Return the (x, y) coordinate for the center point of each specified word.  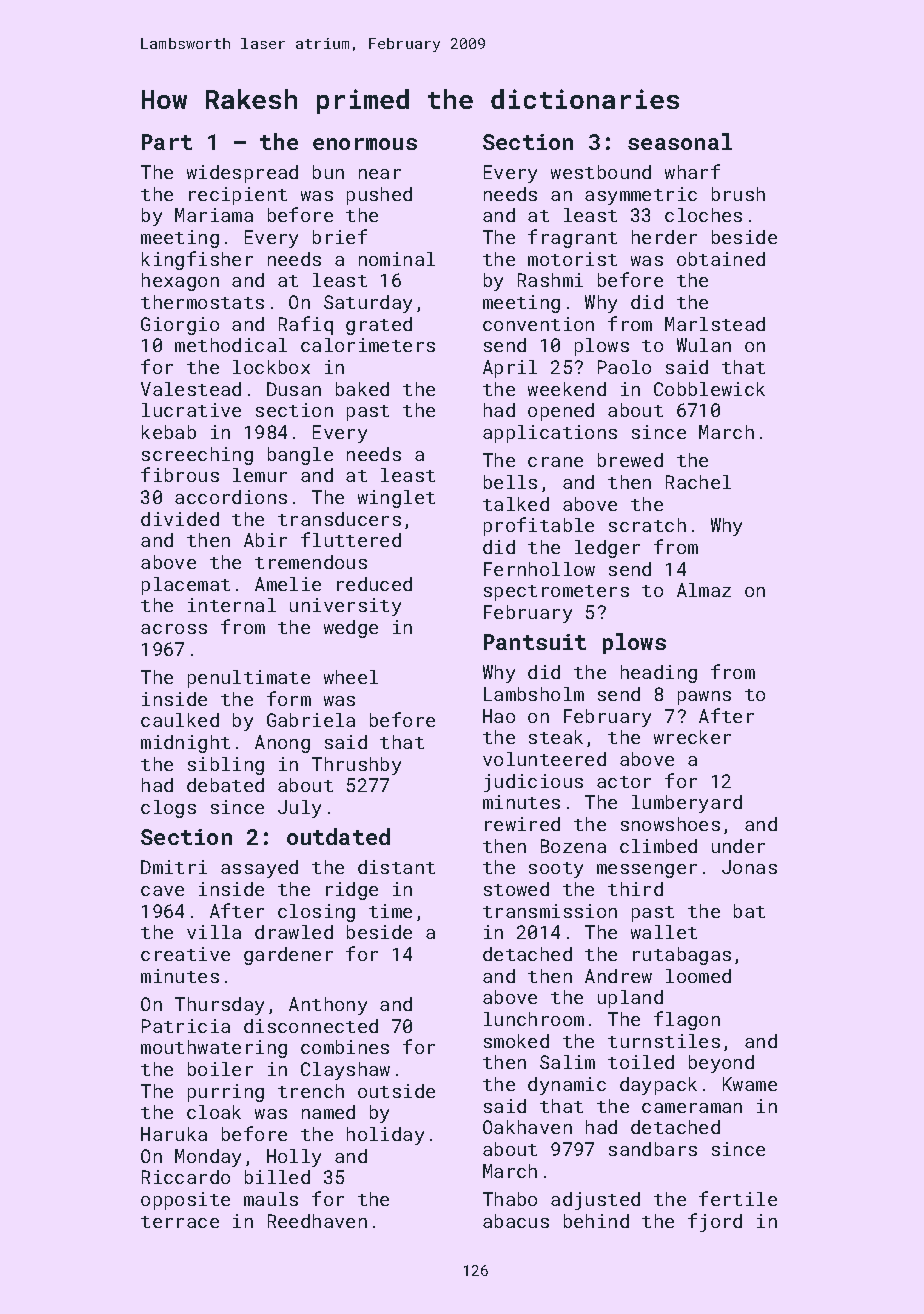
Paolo (624, 367)
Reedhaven (317, 1221)
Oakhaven (527, 1127)
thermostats (202, 302)
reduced (374, 584)
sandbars (653, 1149)
